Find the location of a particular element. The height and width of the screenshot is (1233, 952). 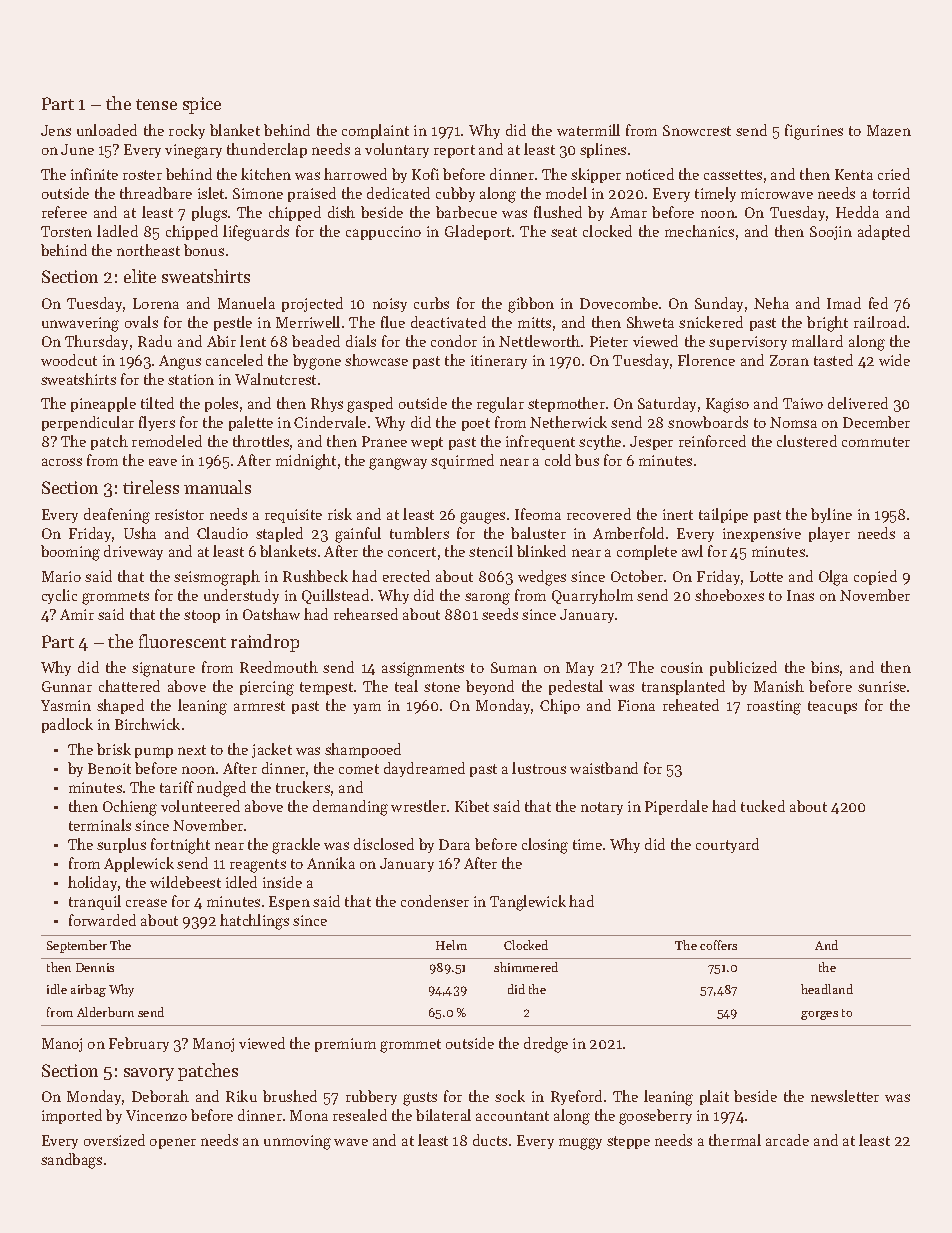

cried is located at coordinates (894, 174).
